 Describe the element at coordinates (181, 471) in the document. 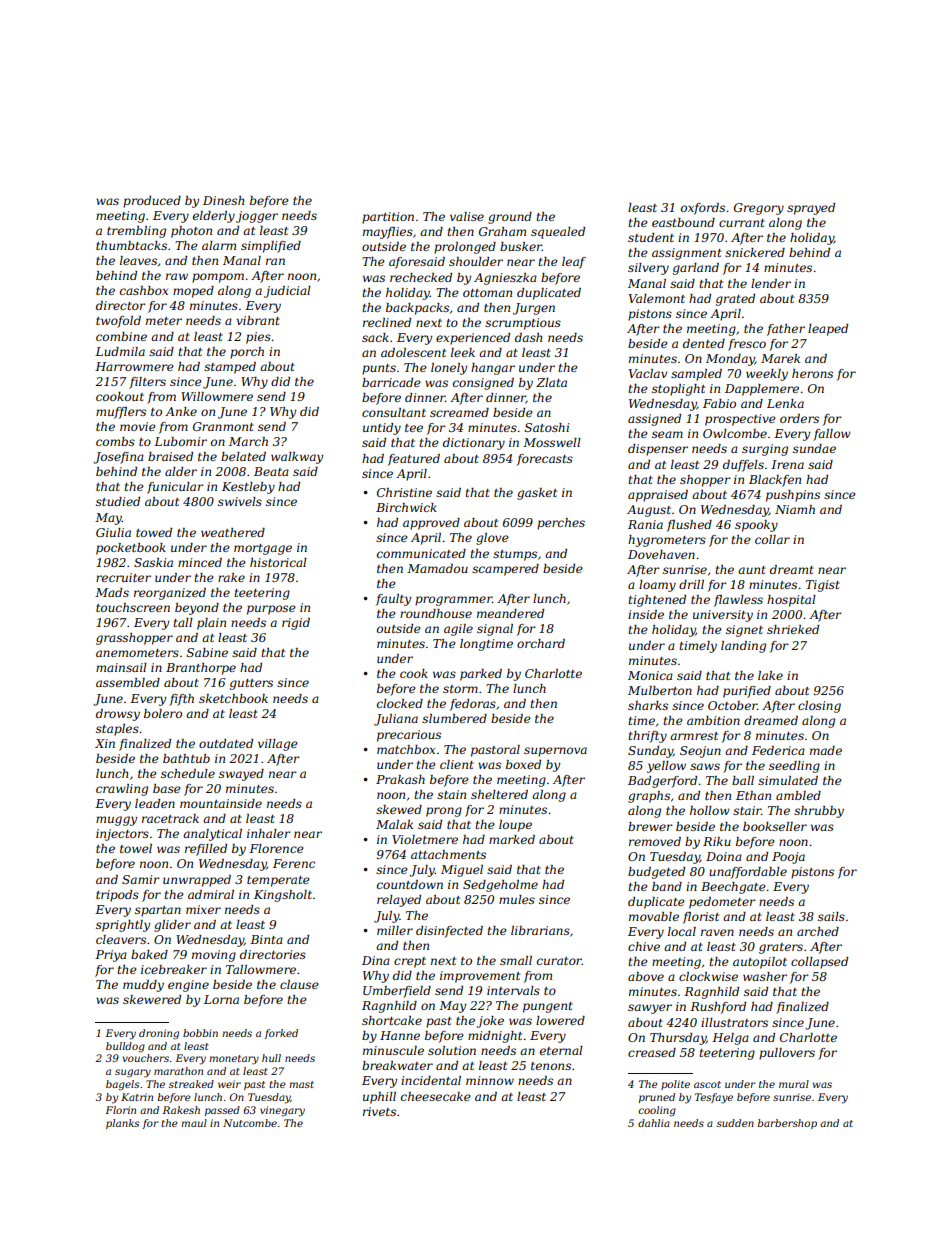

I see `alder` at that location.
